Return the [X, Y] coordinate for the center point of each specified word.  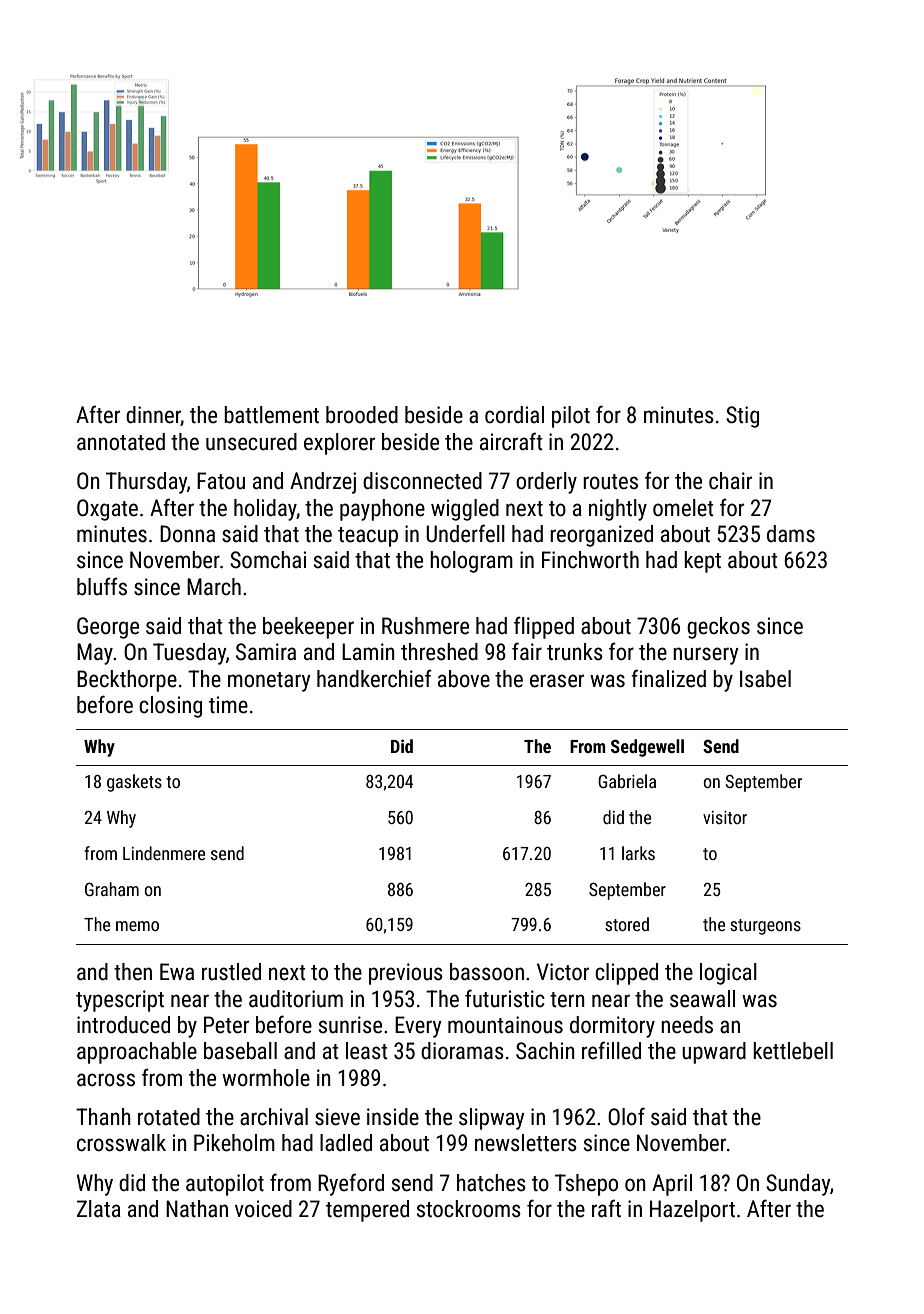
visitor [725, 817]
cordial [514, 415]
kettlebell [793, 1051]
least [367, 1051]
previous [406, 974]
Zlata [99, 1209]
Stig [742, 417]
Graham [112, 889]
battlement [271, 415]
